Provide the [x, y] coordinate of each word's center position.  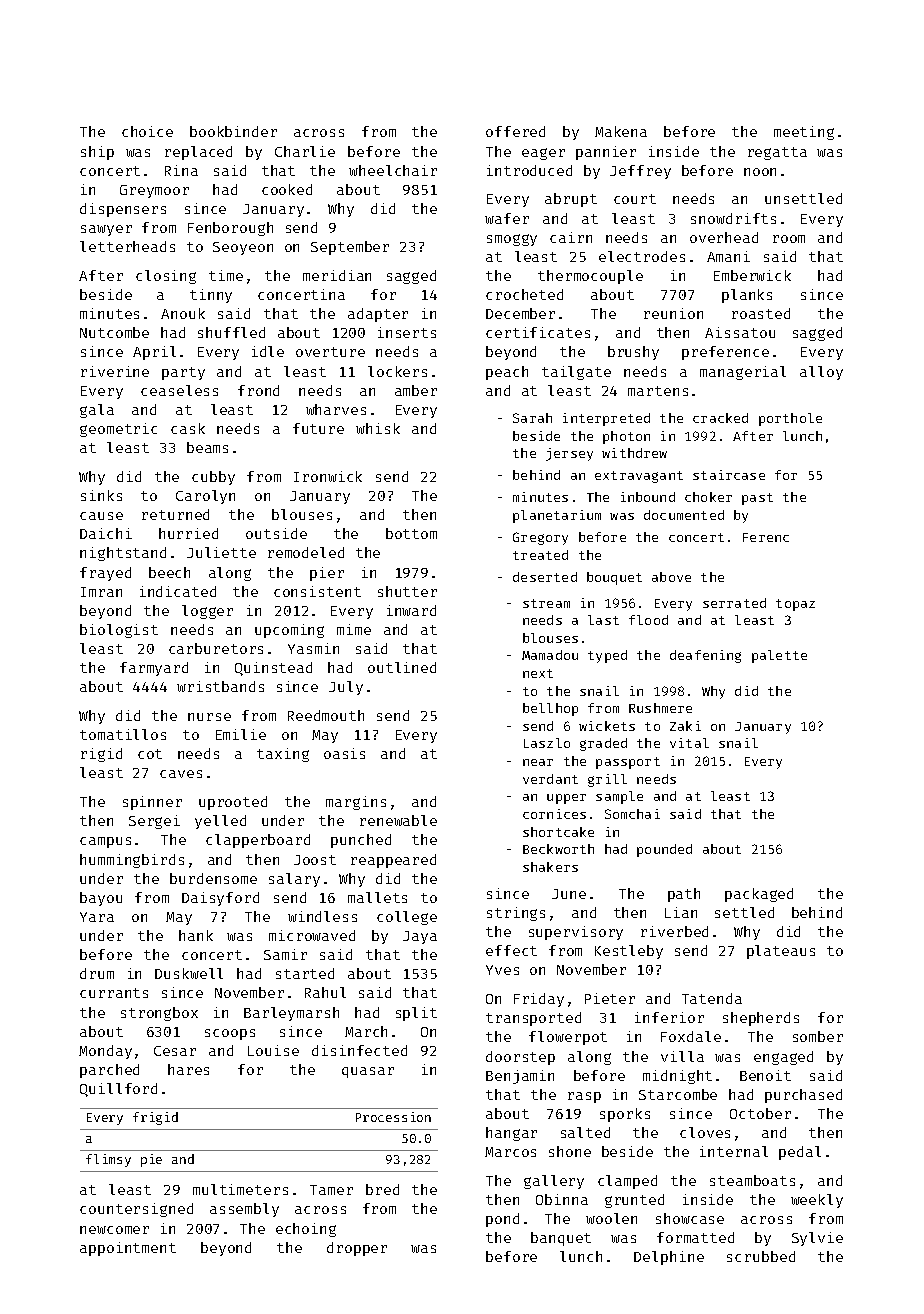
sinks [101, 495]
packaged [759, 895]
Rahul [325, 992]
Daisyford [220, 899]
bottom [411, 533]
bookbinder [233, 131]
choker [708, 497]
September [350, 248]
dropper [357, 1249]
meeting [804, 133]
